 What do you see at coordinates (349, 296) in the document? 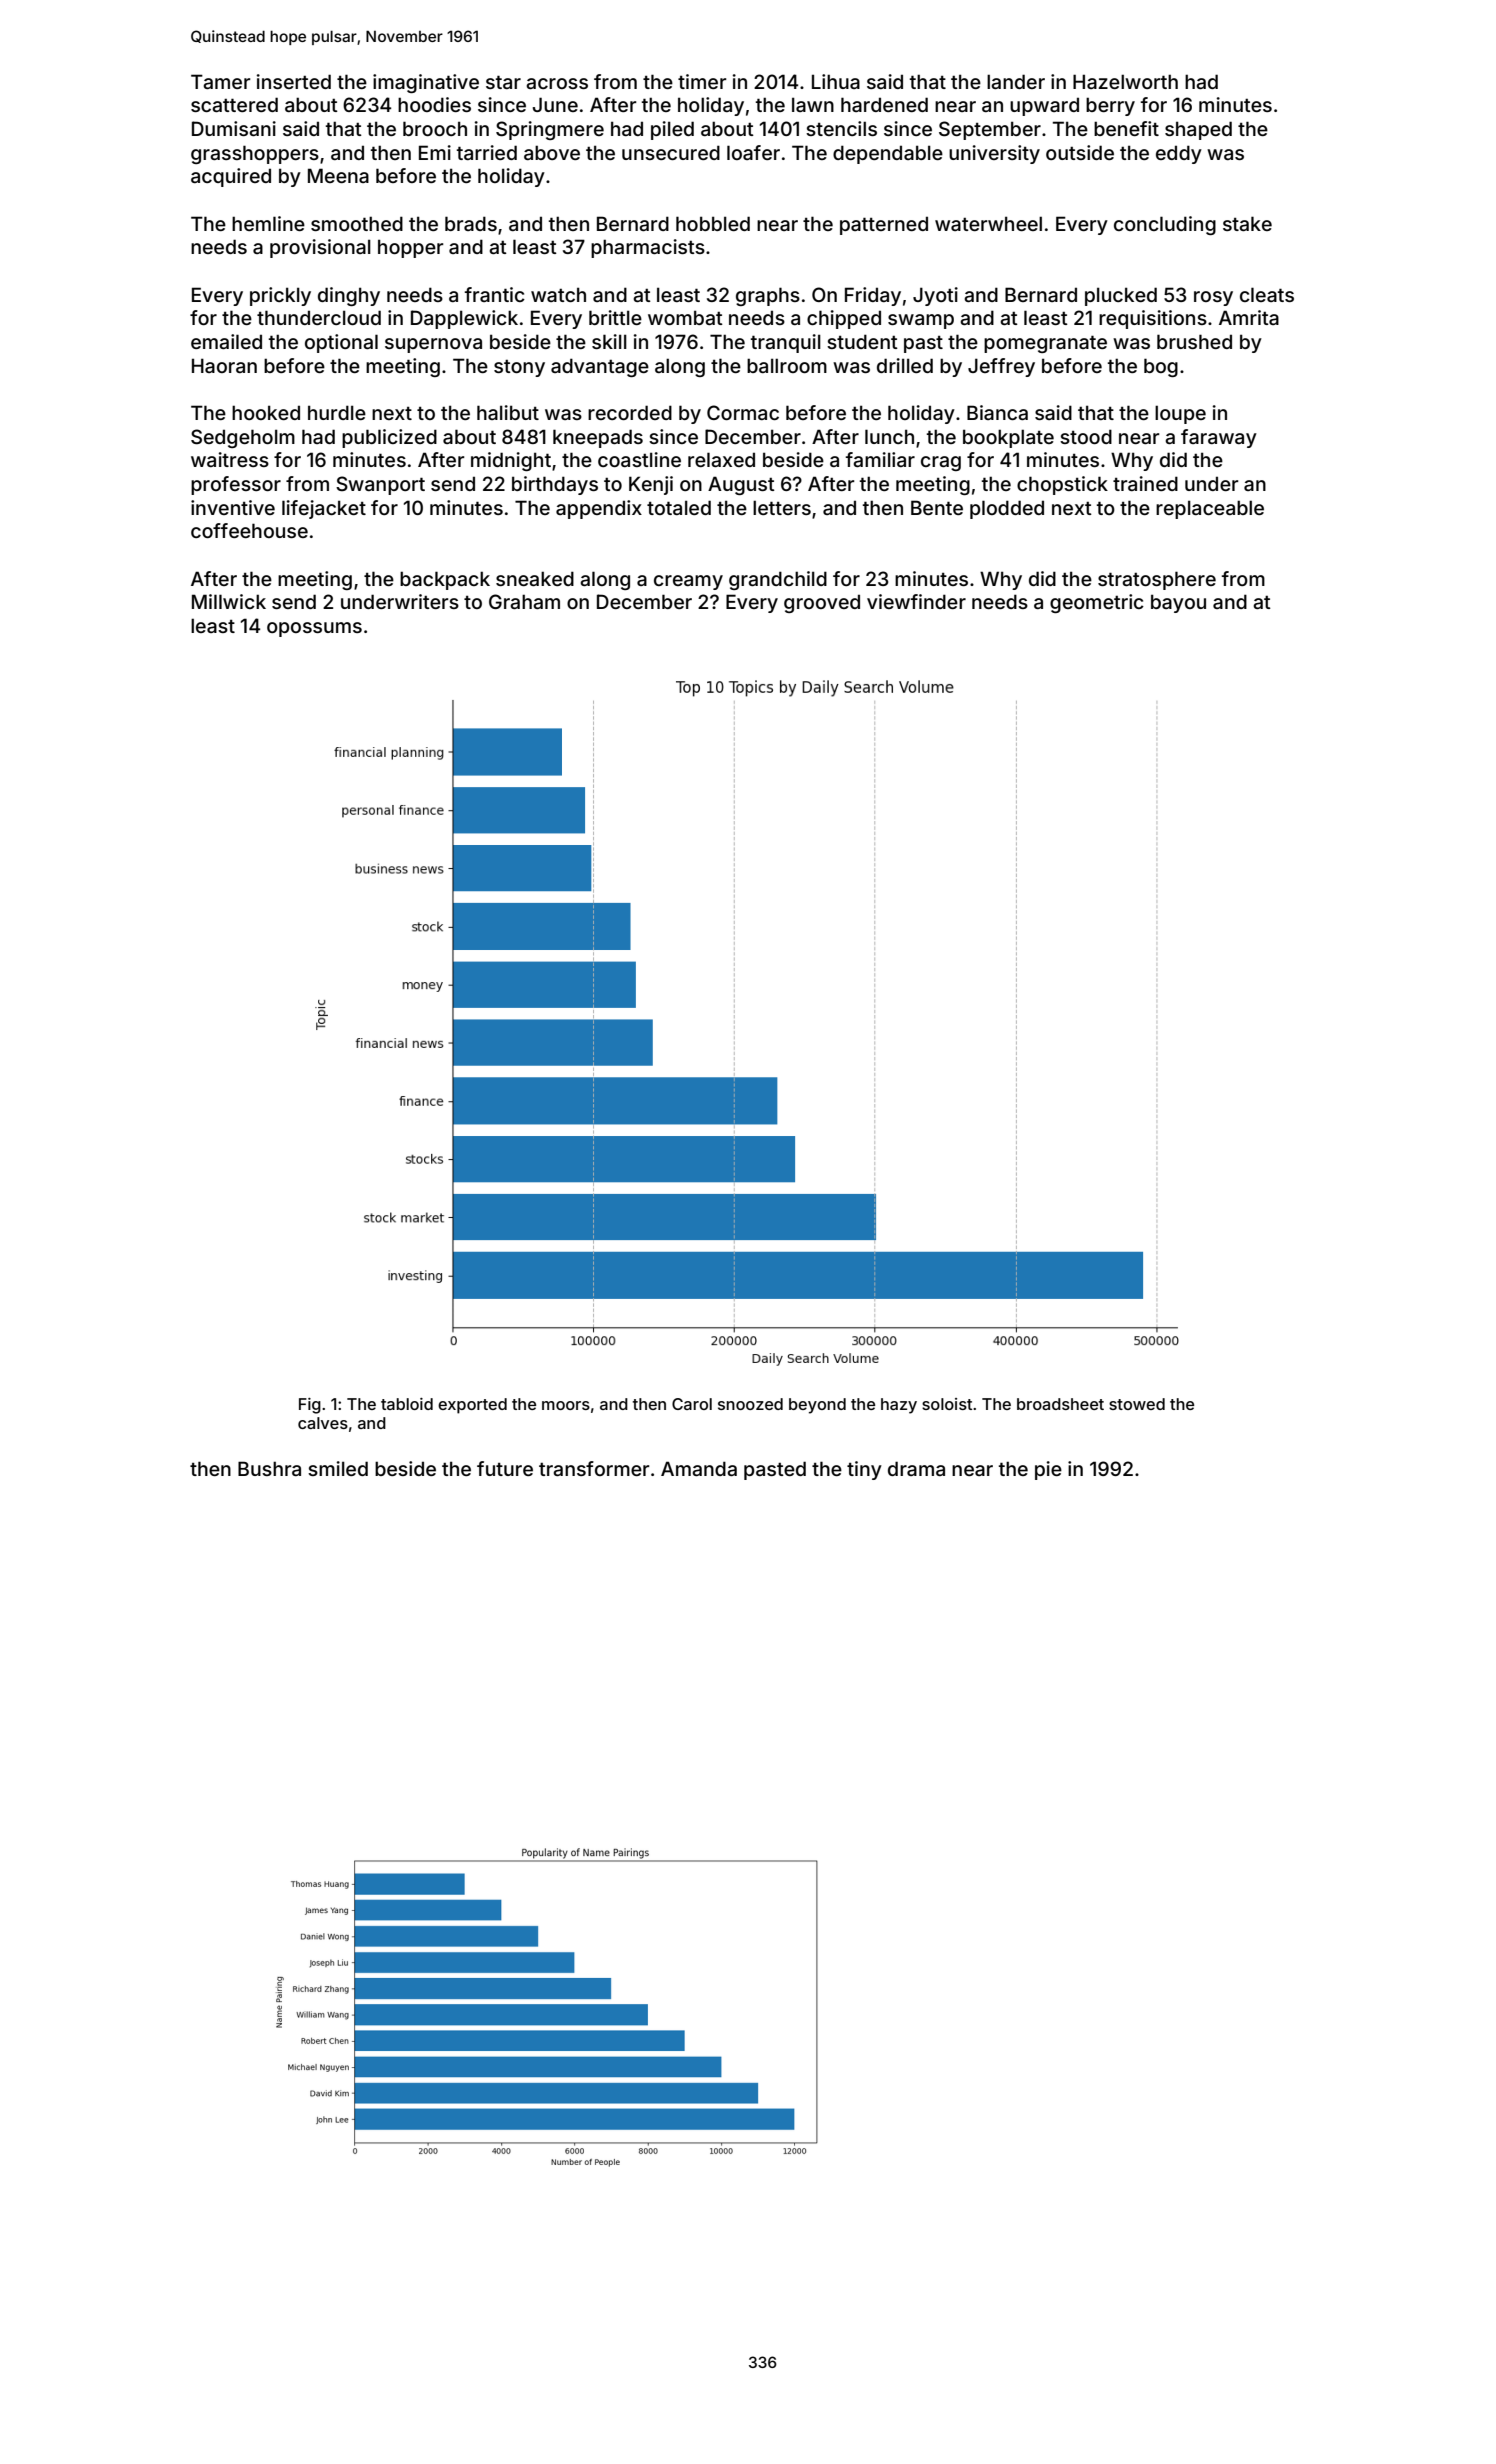
I see `dinghy` at bounding box center [349, 296].
